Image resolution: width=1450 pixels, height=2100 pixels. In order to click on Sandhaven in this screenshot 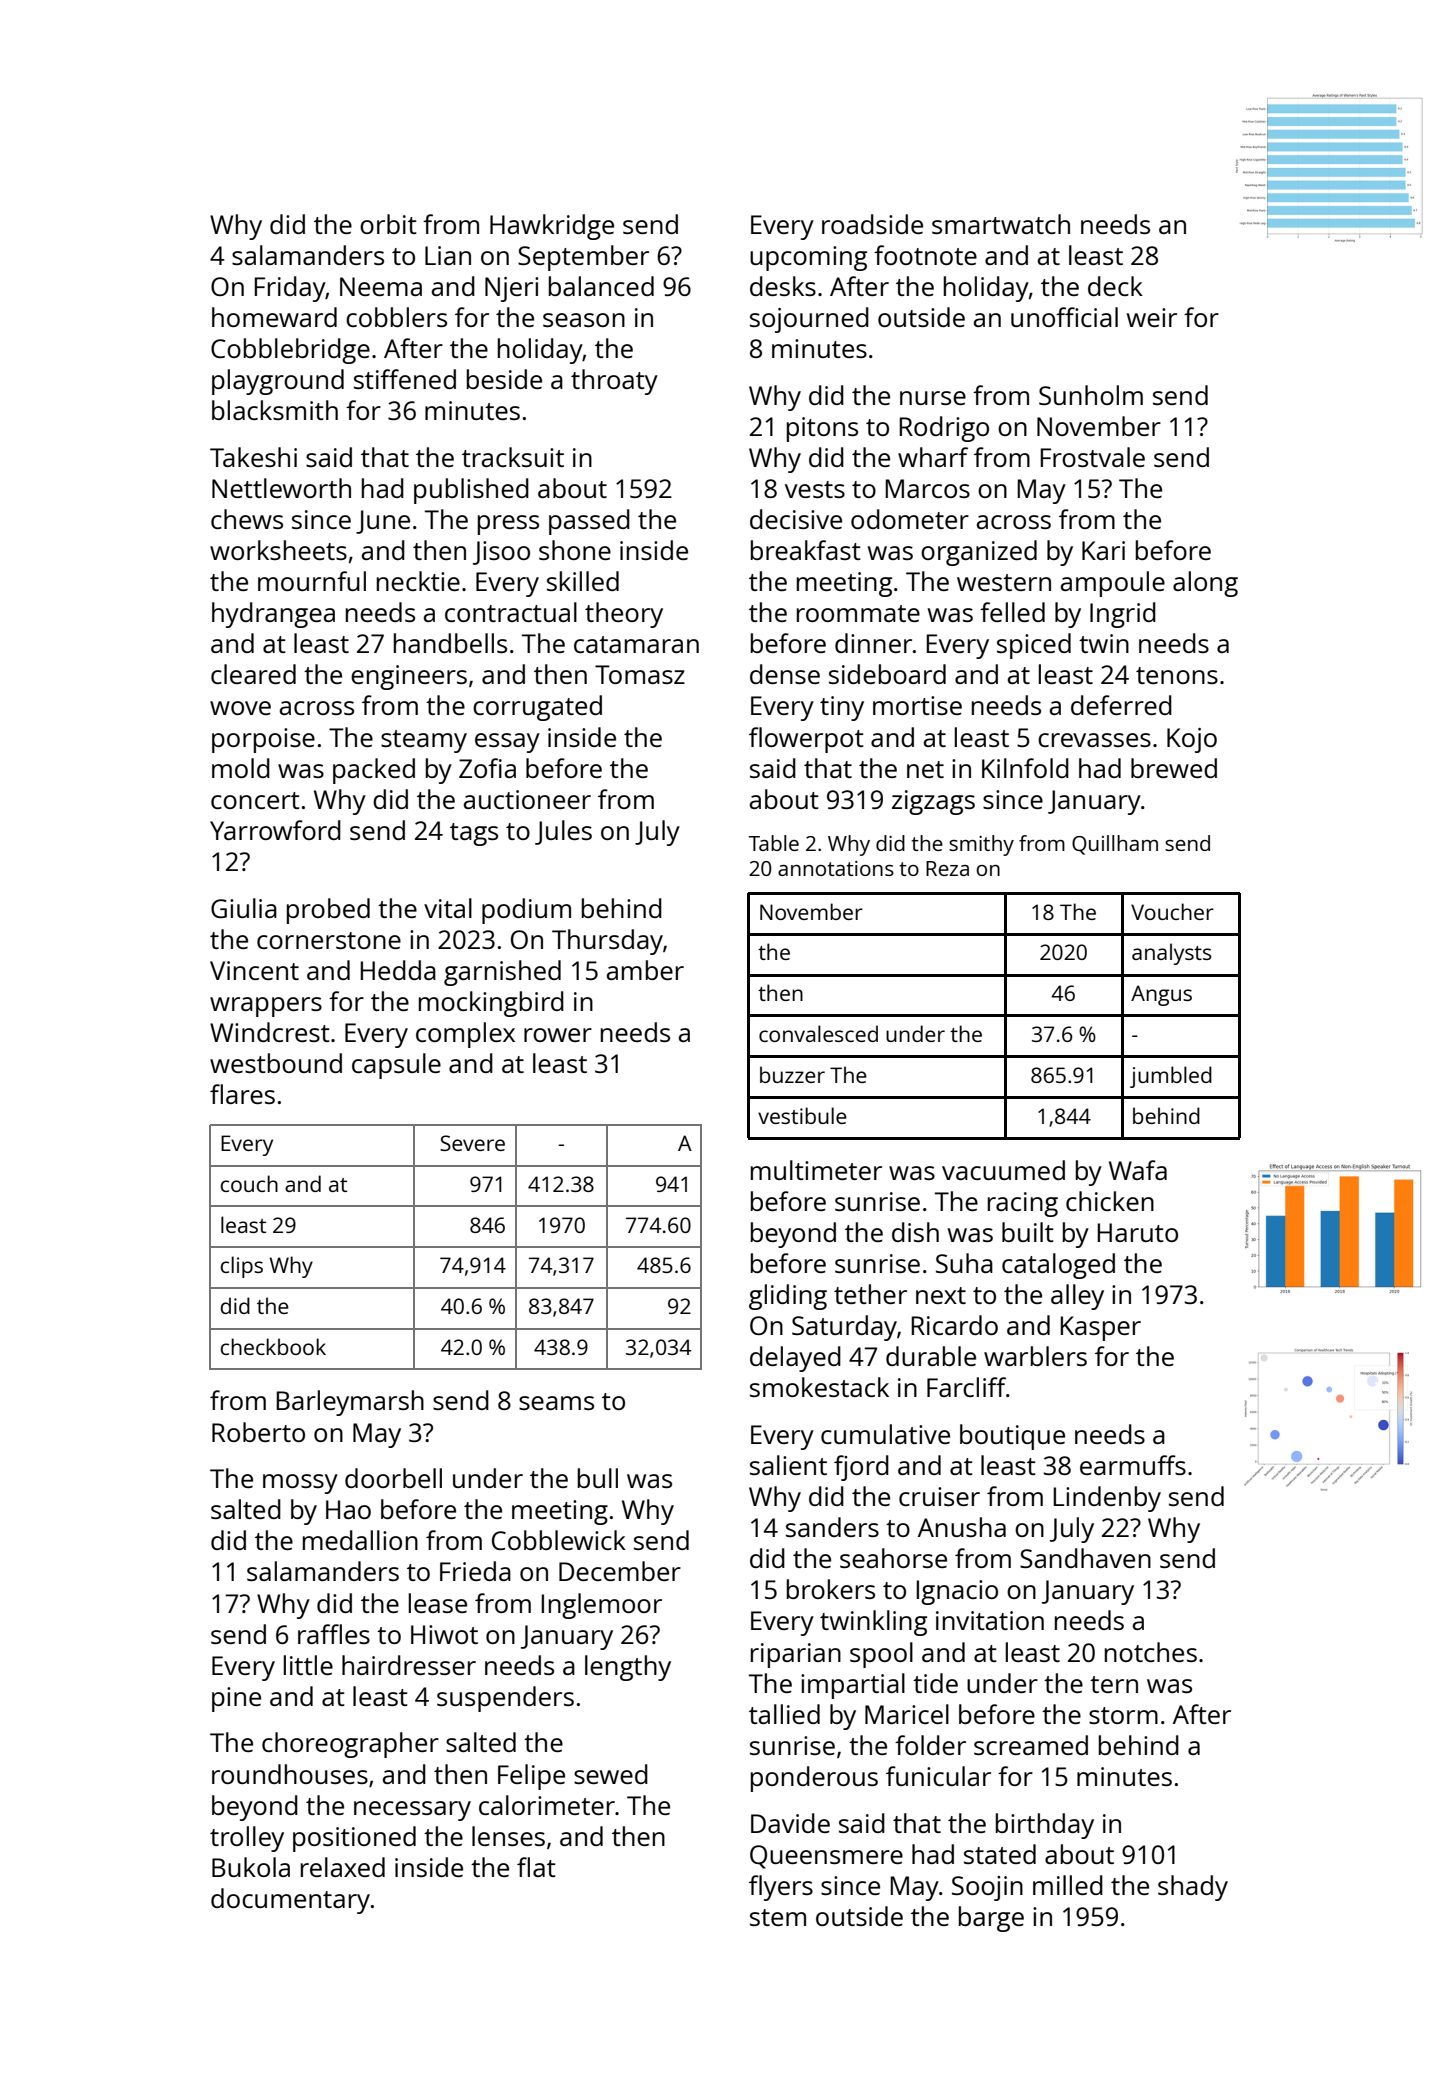, I will do `click(1085, 1558)`.
